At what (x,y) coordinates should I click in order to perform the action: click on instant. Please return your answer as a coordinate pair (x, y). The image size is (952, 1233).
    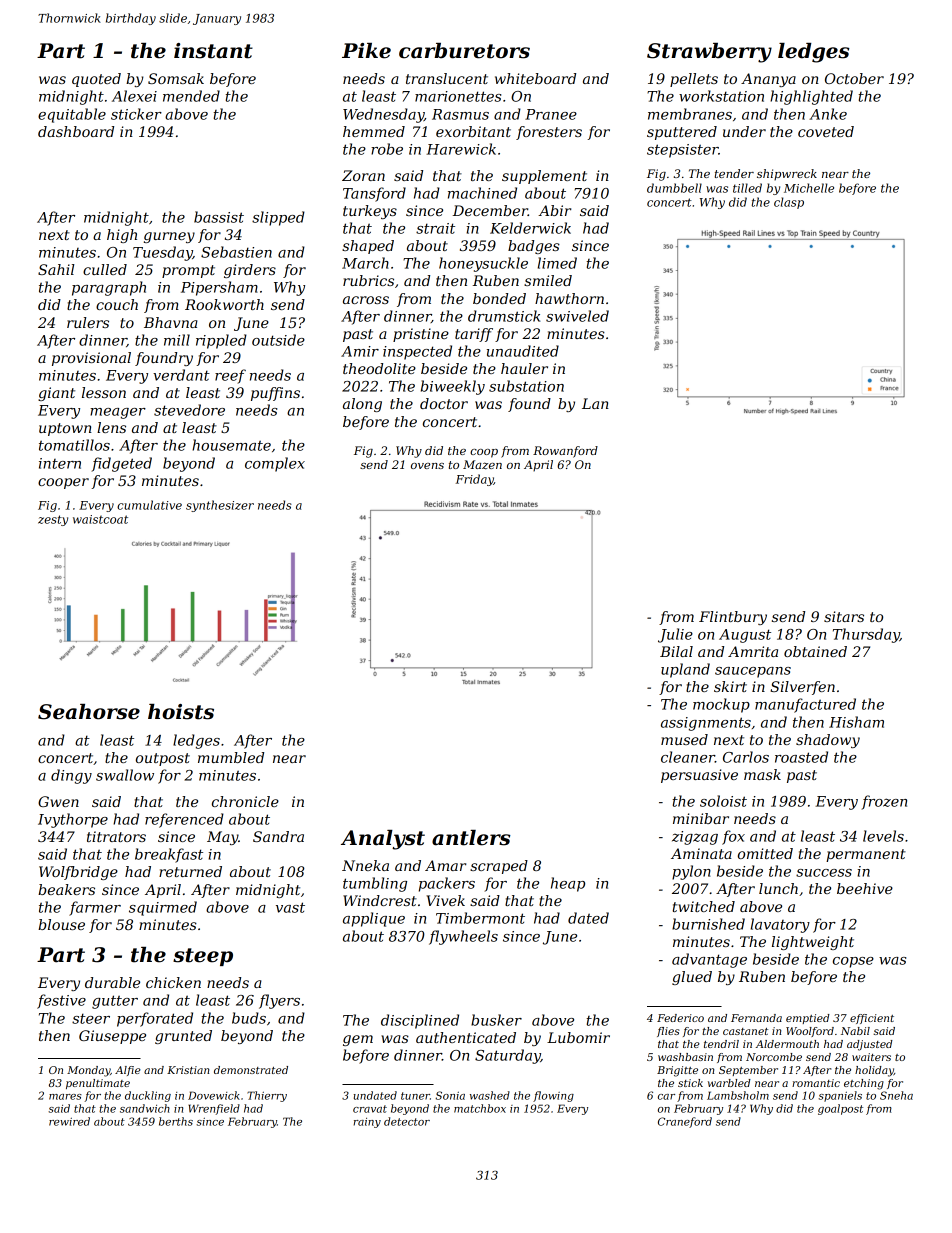
    Looking at the image, I should click on (213, 51).
